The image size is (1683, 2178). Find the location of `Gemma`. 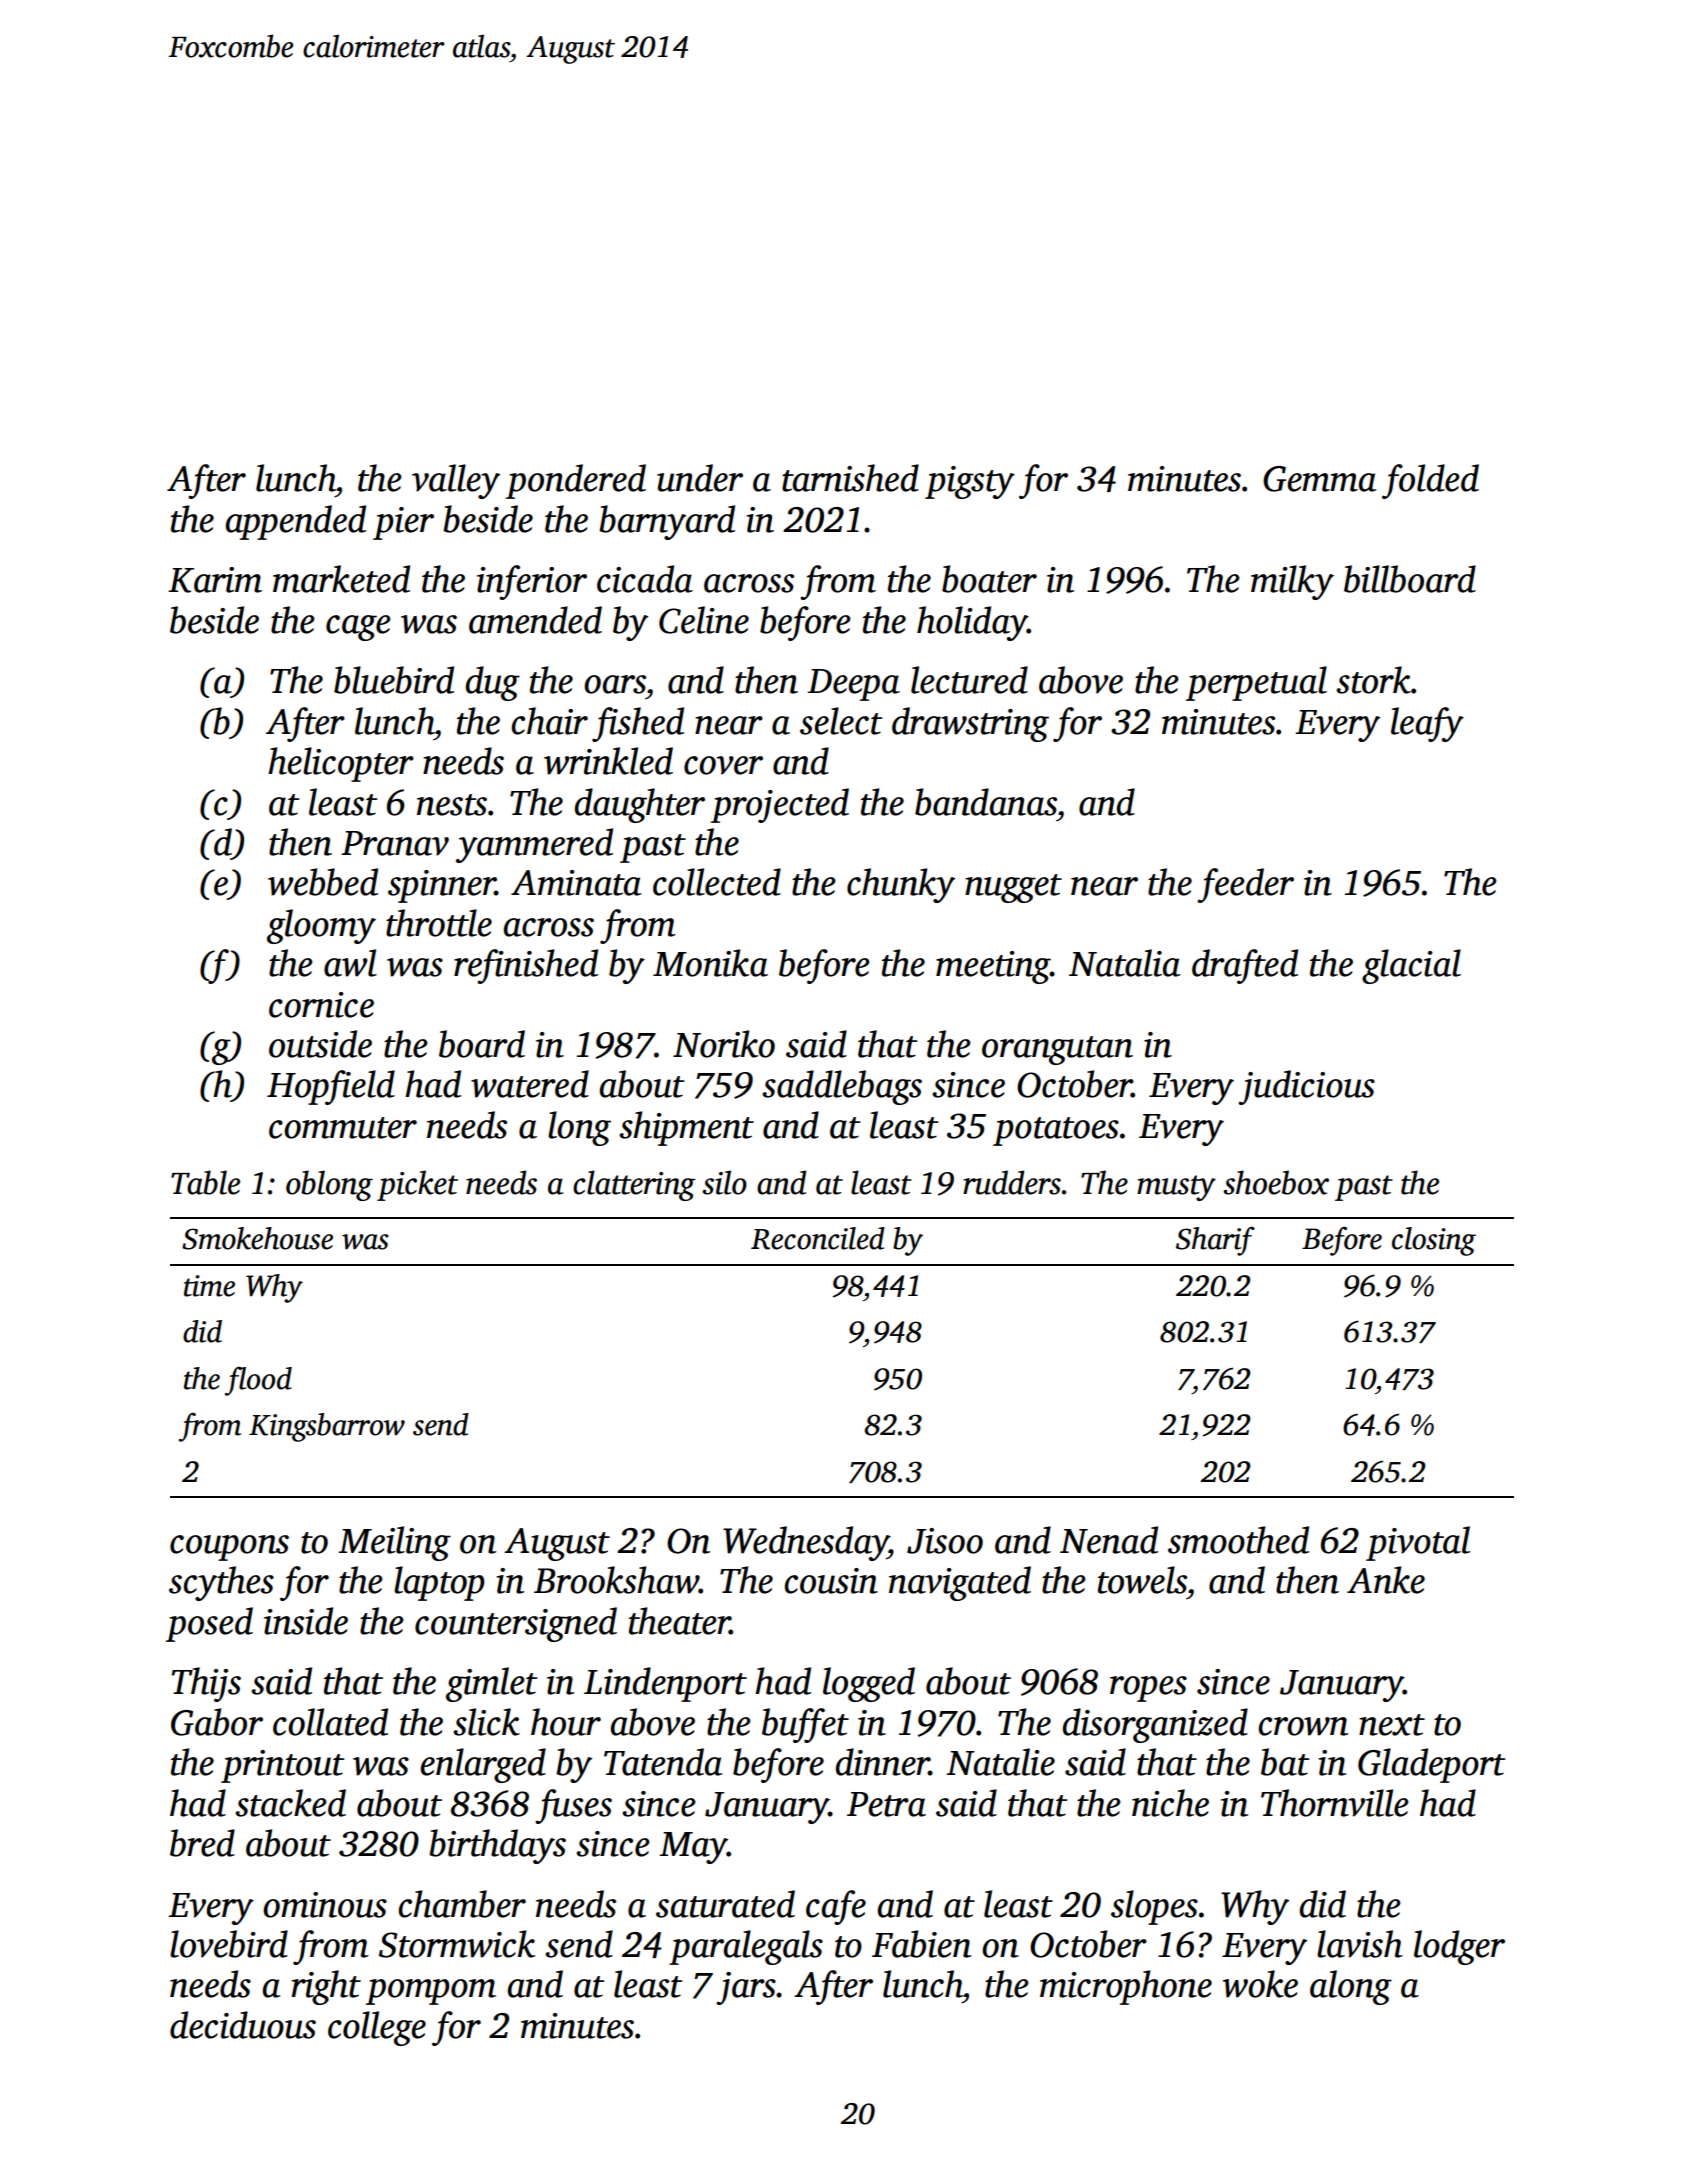

Gemma is located at coordinates (1320, 479).
